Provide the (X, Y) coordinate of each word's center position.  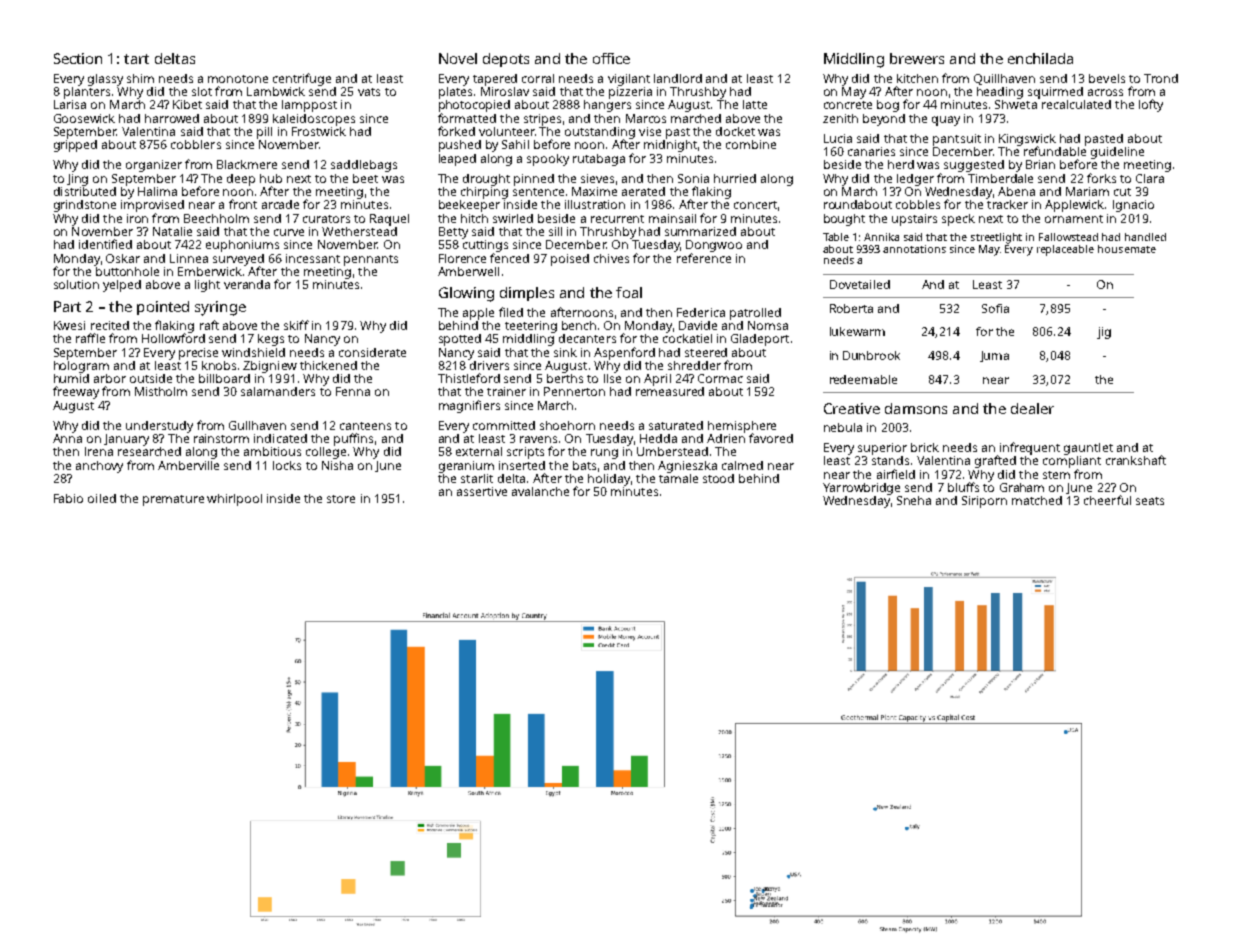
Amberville (188, 465)
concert (755, 205)
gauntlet (1088, 449)
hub (271, 178)
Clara (1150, 178)
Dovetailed (860, 284)
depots (506, 60)
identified (105, 244)
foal (629, 292)
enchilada (1040, 58)
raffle (90, 338)
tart (136, 59)
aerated (643, 191)
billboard (224, 378)
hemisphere (742, 427)
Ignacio (1133, 206)
